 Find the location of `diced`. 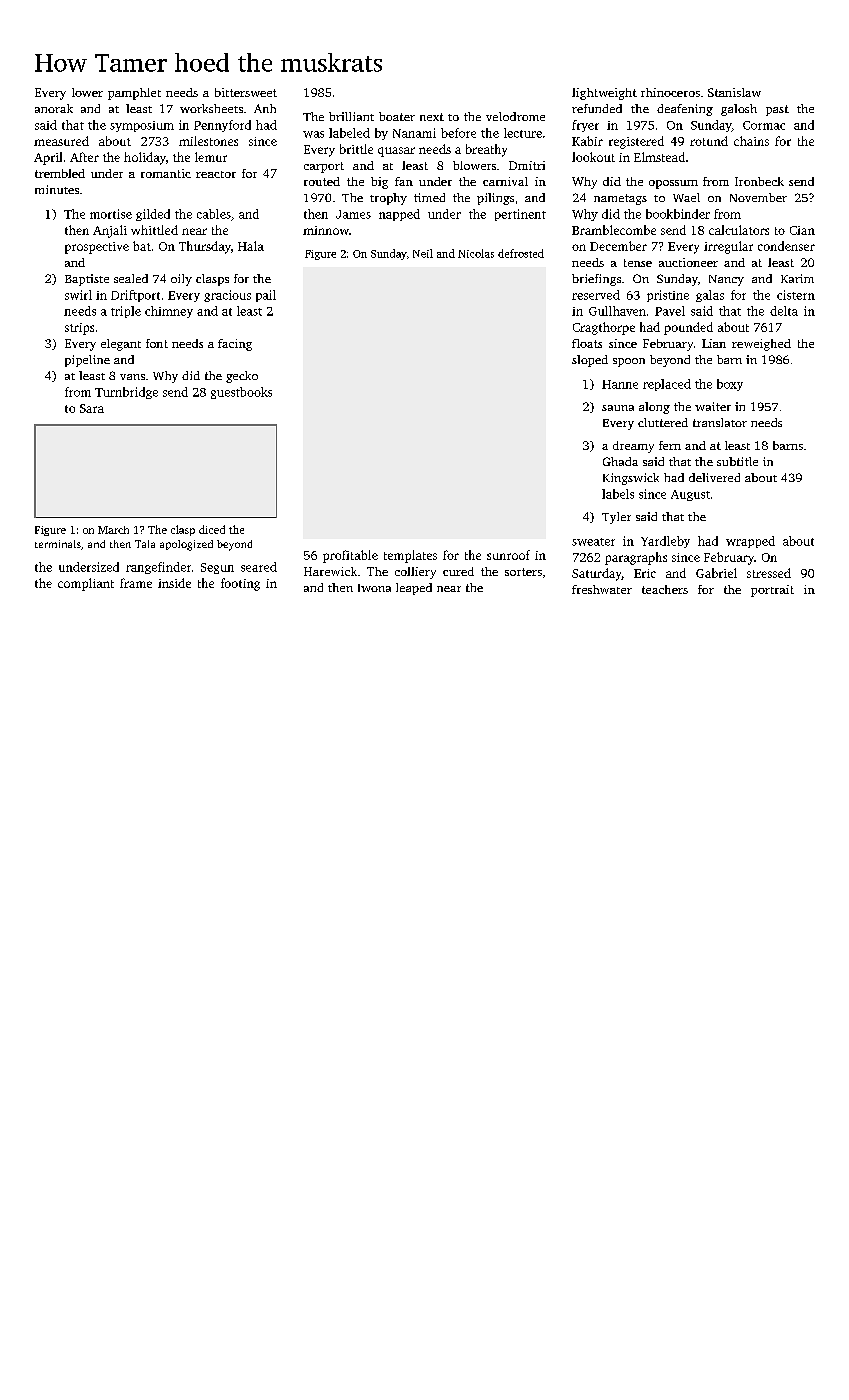

diced is located at coordinates (212, 529).
